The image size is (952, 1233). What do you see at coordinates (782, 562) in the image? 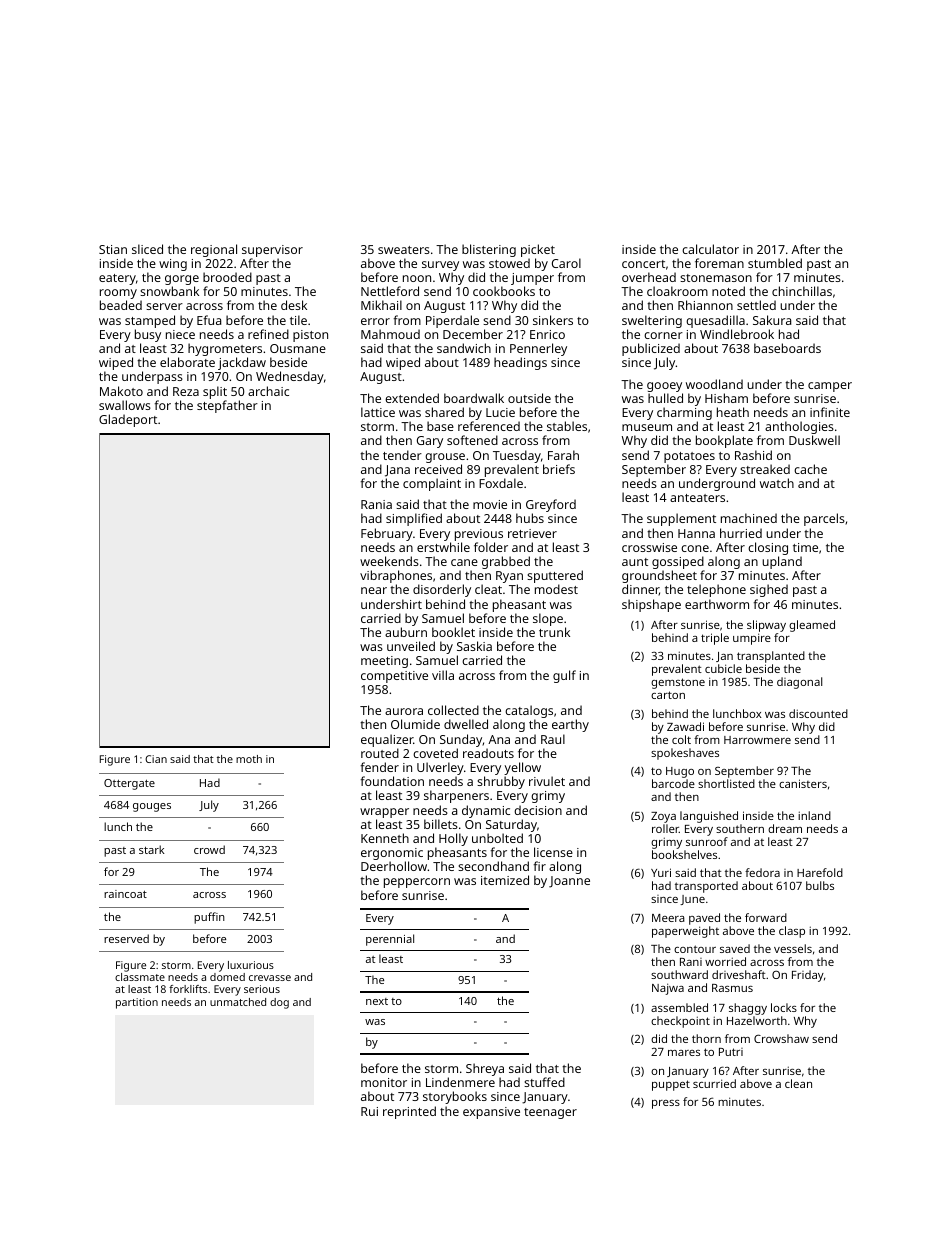
I see `upland` at bounding box center [782, 562].
